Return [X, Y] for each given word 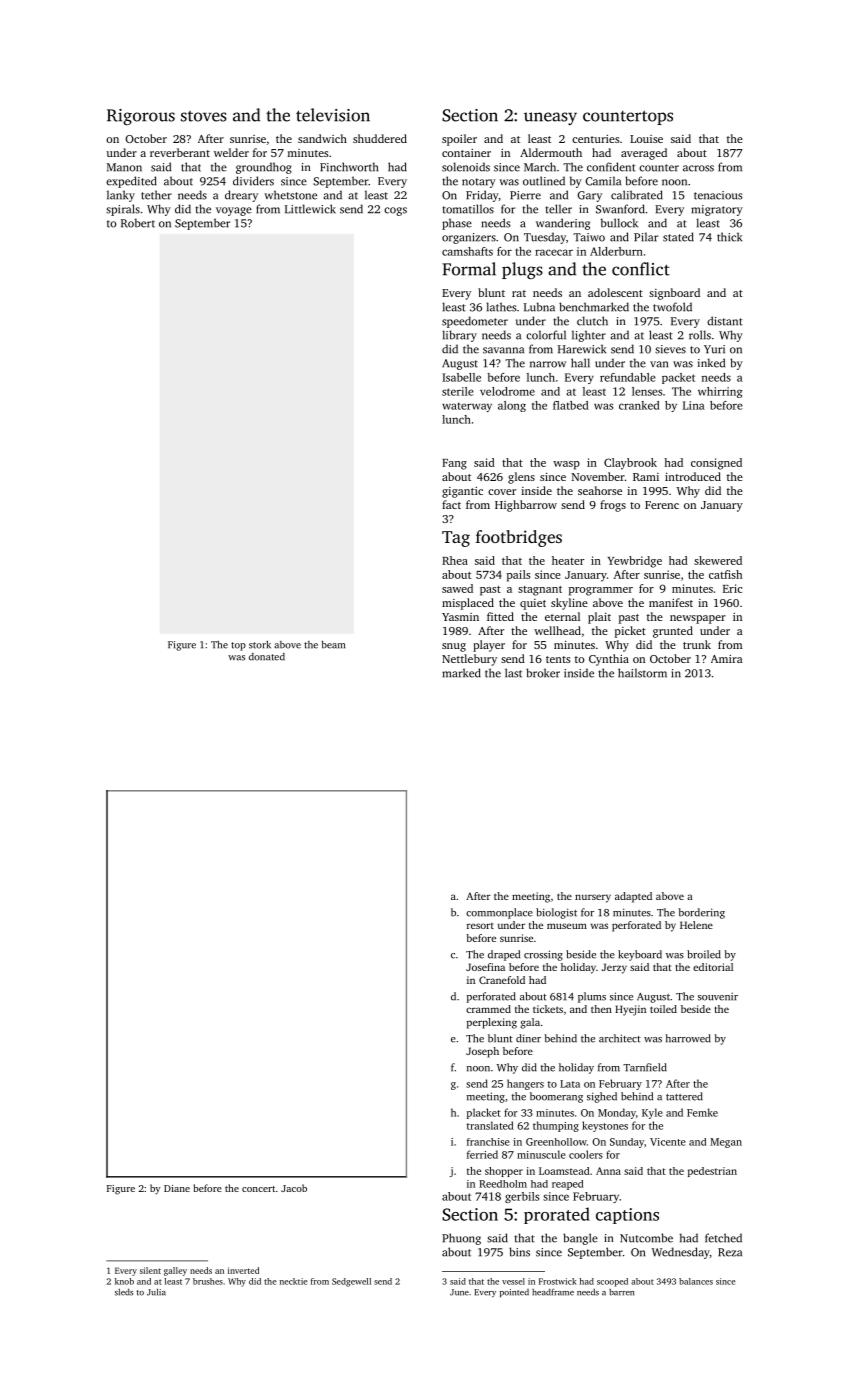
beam [333, 645]
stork [260, 645]
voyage [234, 211]
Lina [694, 405]
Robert [138, 223]
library [459, 336]
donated [267, 657]
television [333, 115]
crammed [488, 1009]
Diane [177, 1188]
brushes [208, 1281]
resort [480, 926]
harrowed [688, 1038]
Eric [732, 588]
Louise [646, 139]
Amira [727, 659]
